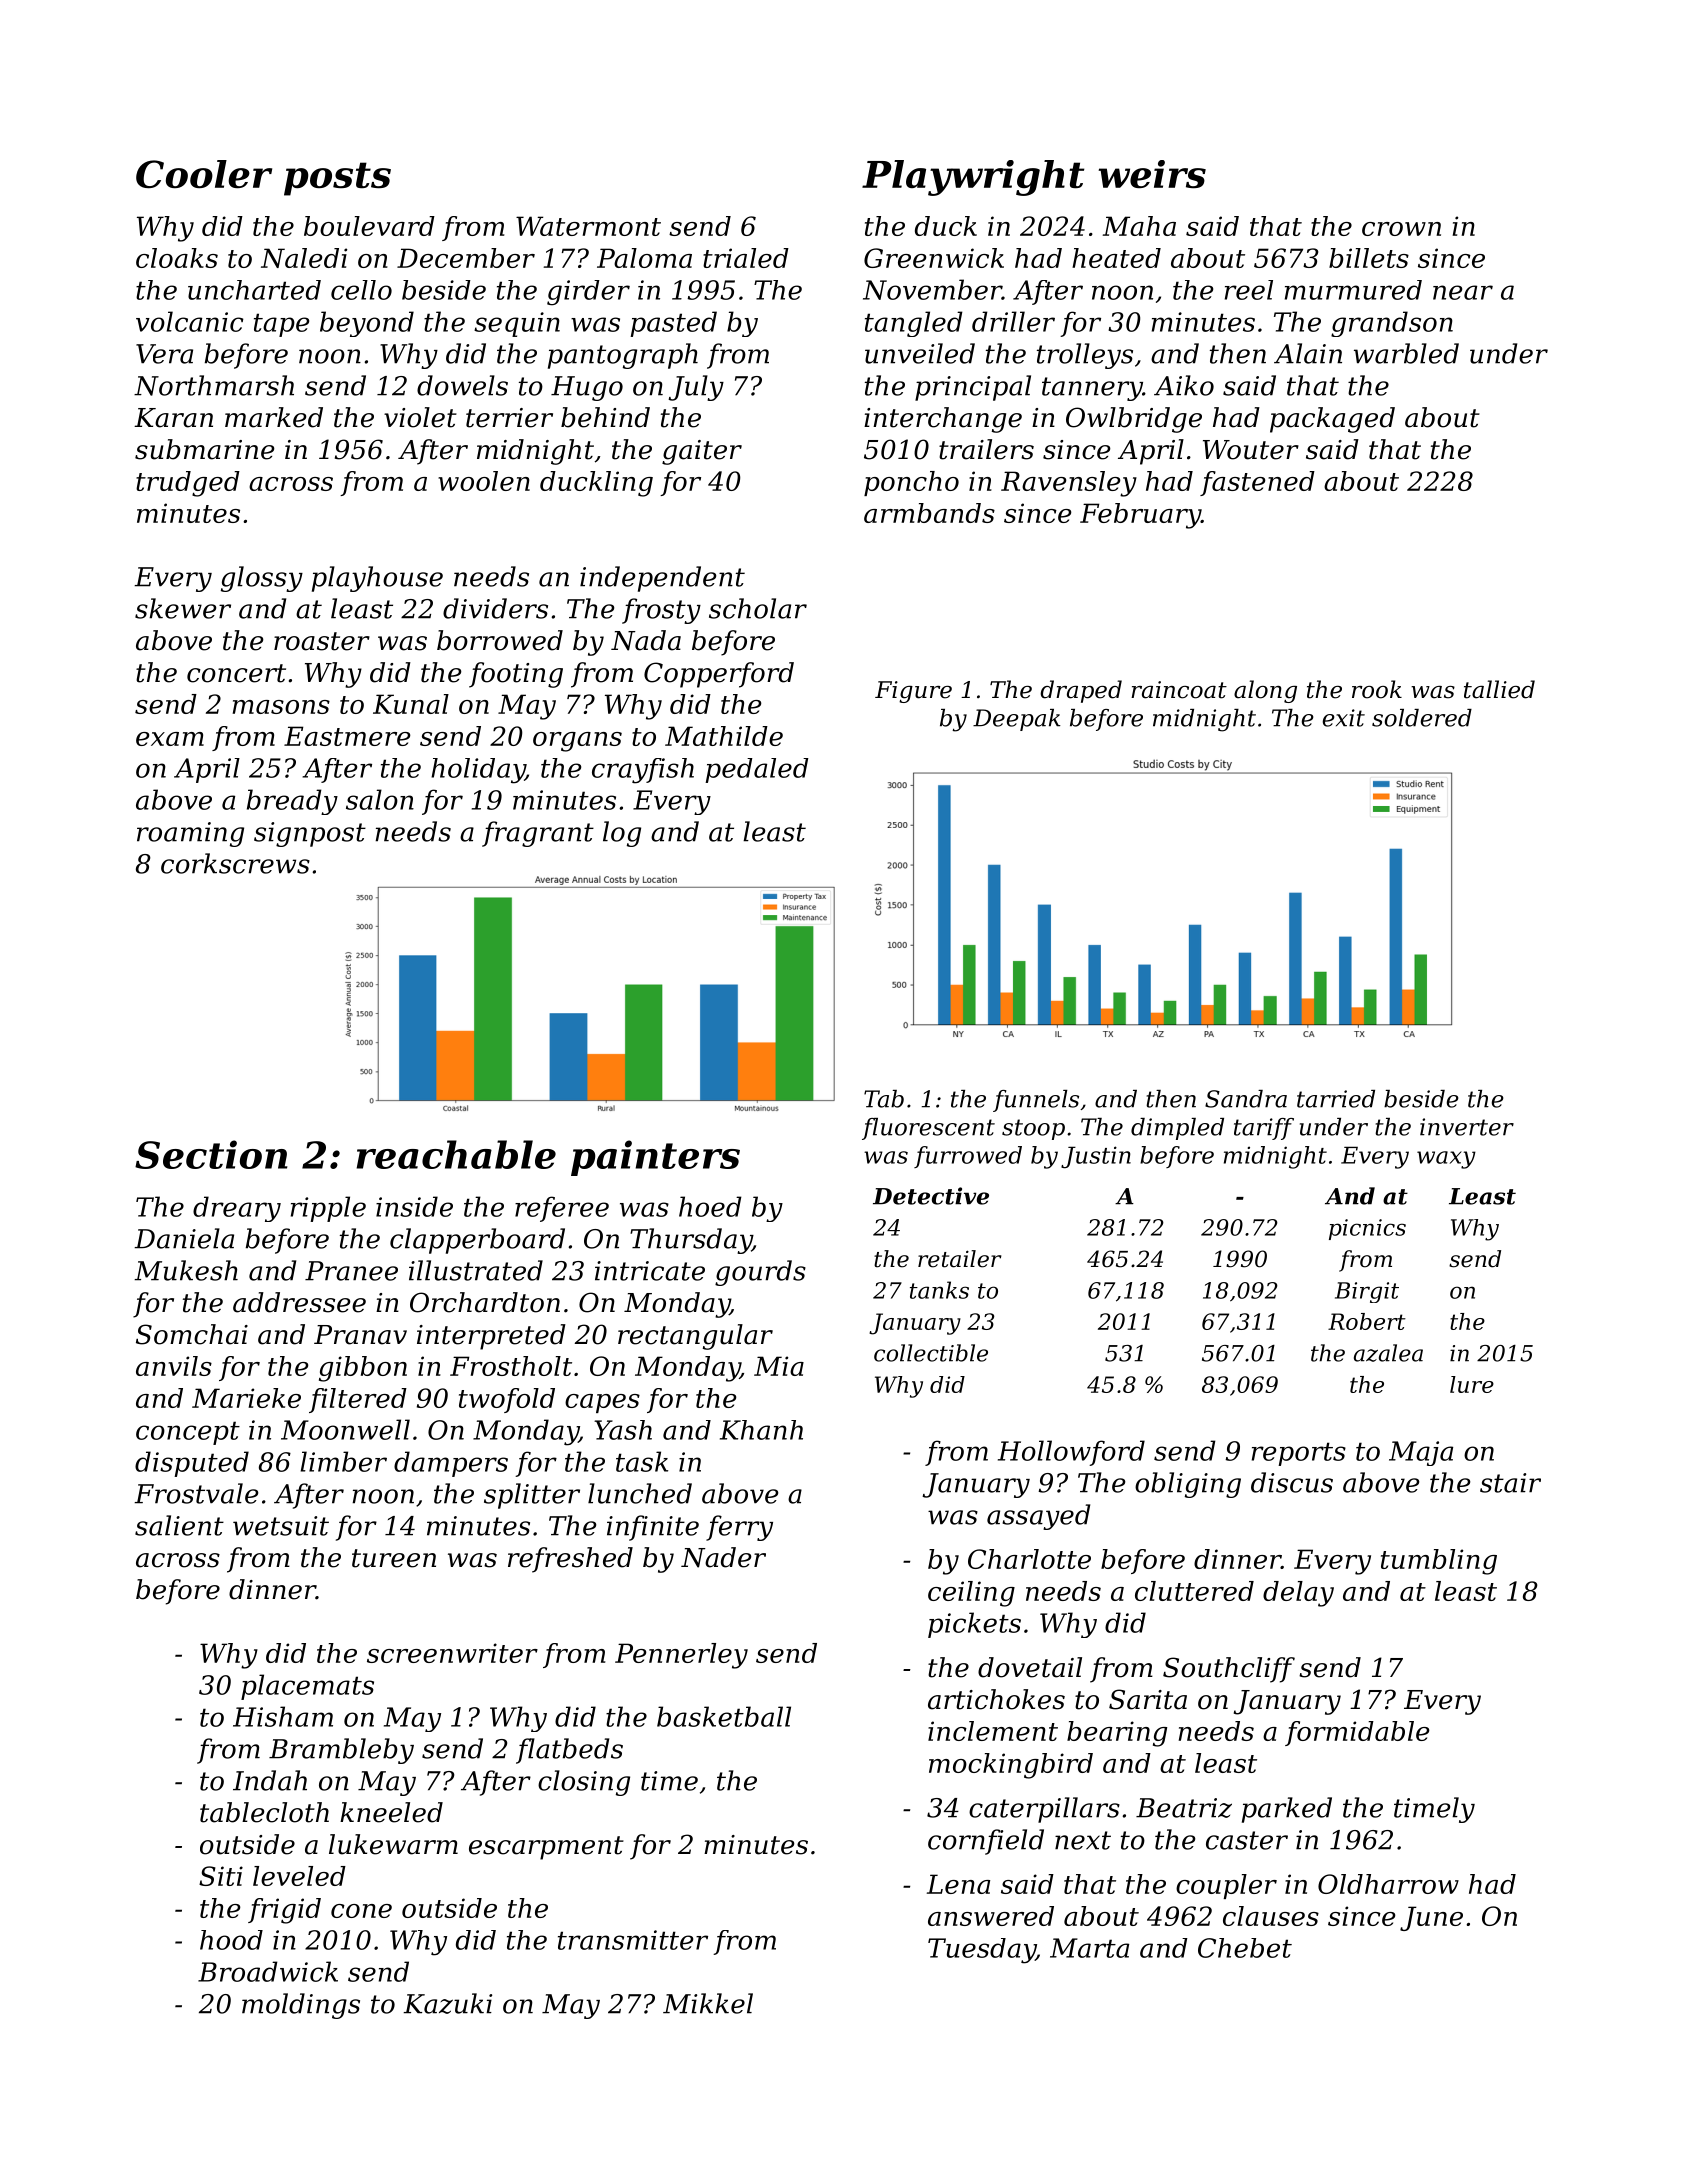 The height and width of the page is (2178, 1683). Describe the element at coordinates (1194, 1591) in the page. I see `cluttered` at that location.
